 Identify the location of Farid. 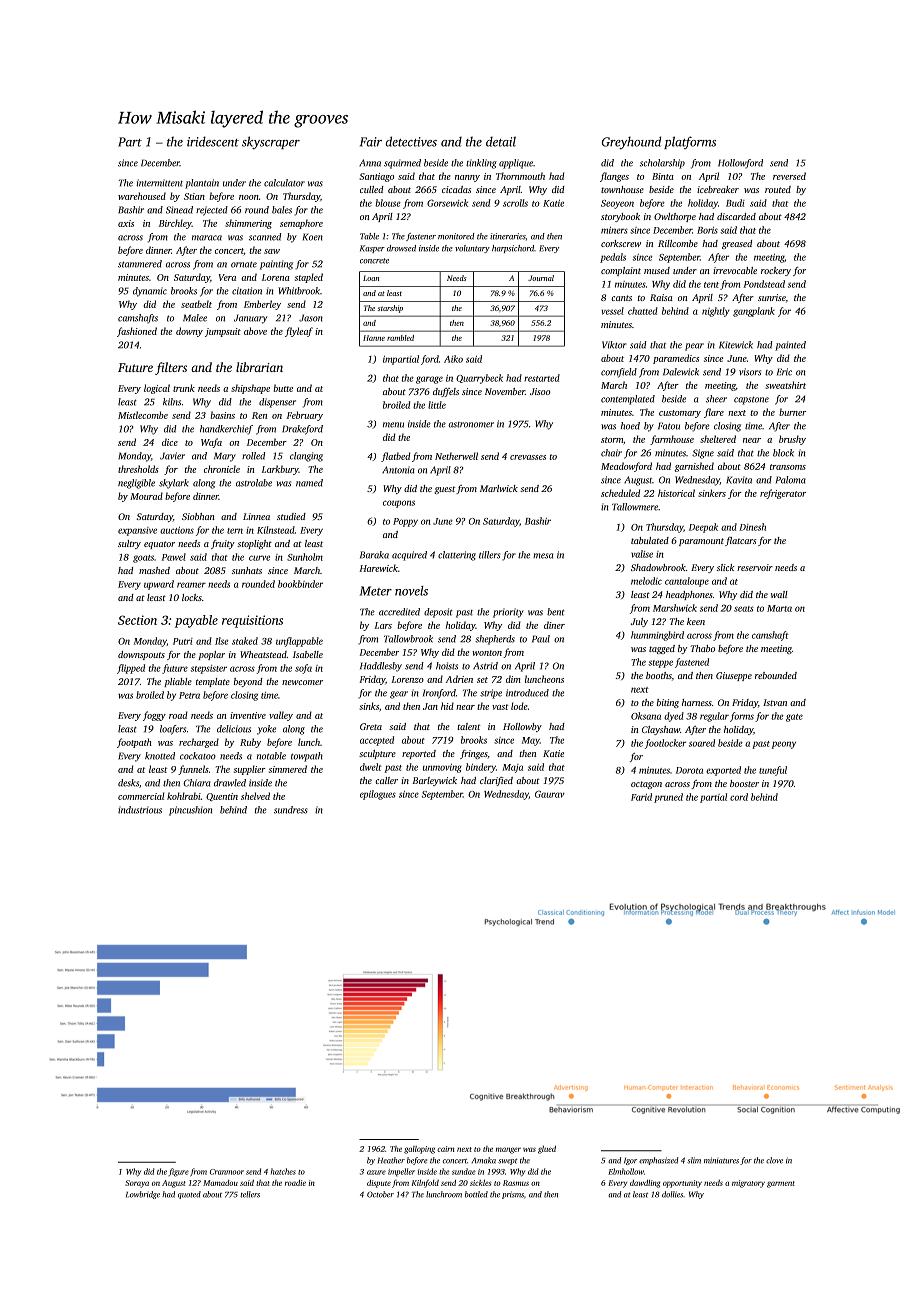
(641, 797).
